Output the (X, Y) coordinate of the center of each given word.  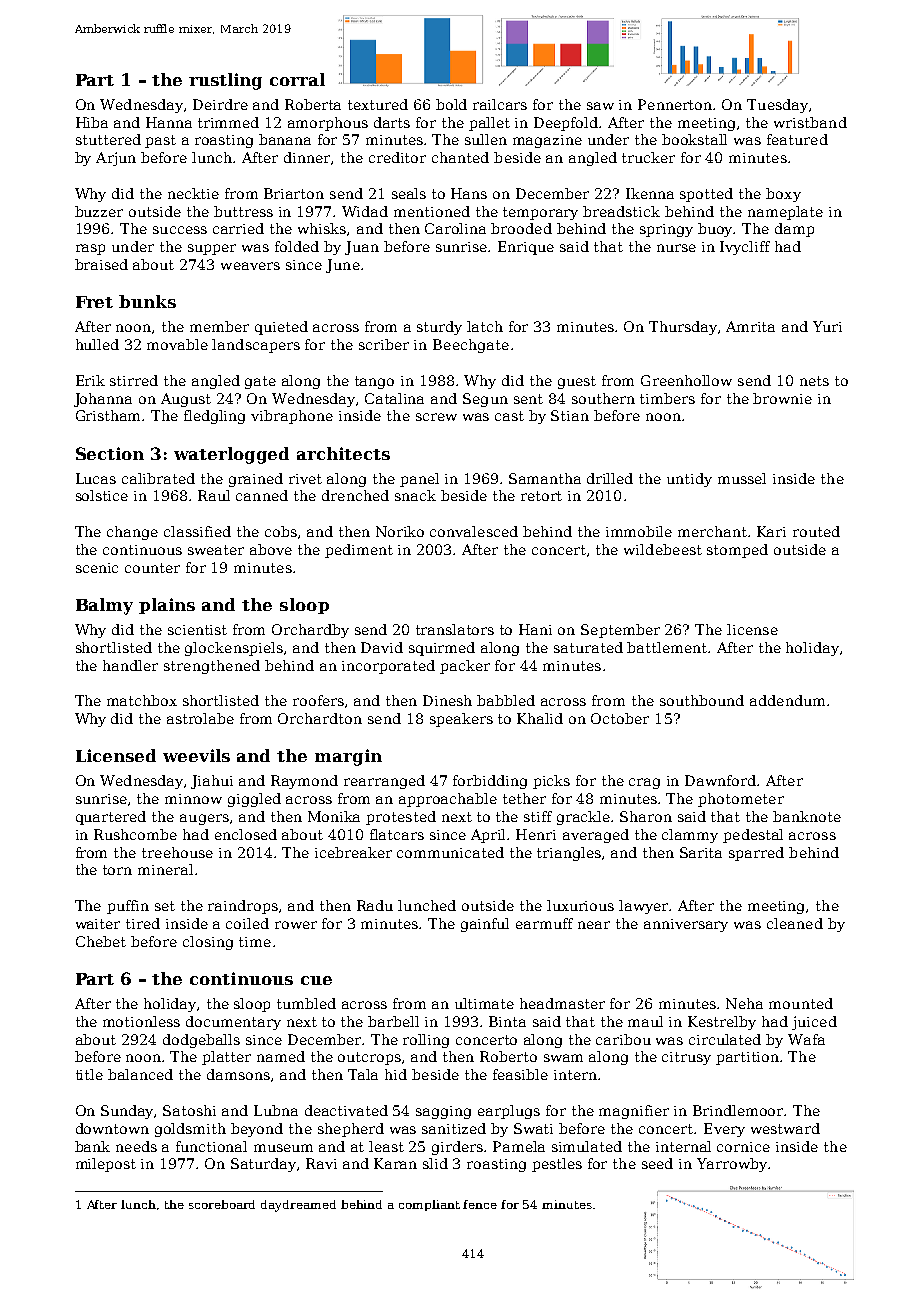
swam (563, 1058)
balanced (140, 1074)
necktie (193, 193)
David (382, 647)
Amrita (750, 326)
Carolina (455, 228)
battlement (667, 647)
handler (130, 665)
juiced (814, 1023)
